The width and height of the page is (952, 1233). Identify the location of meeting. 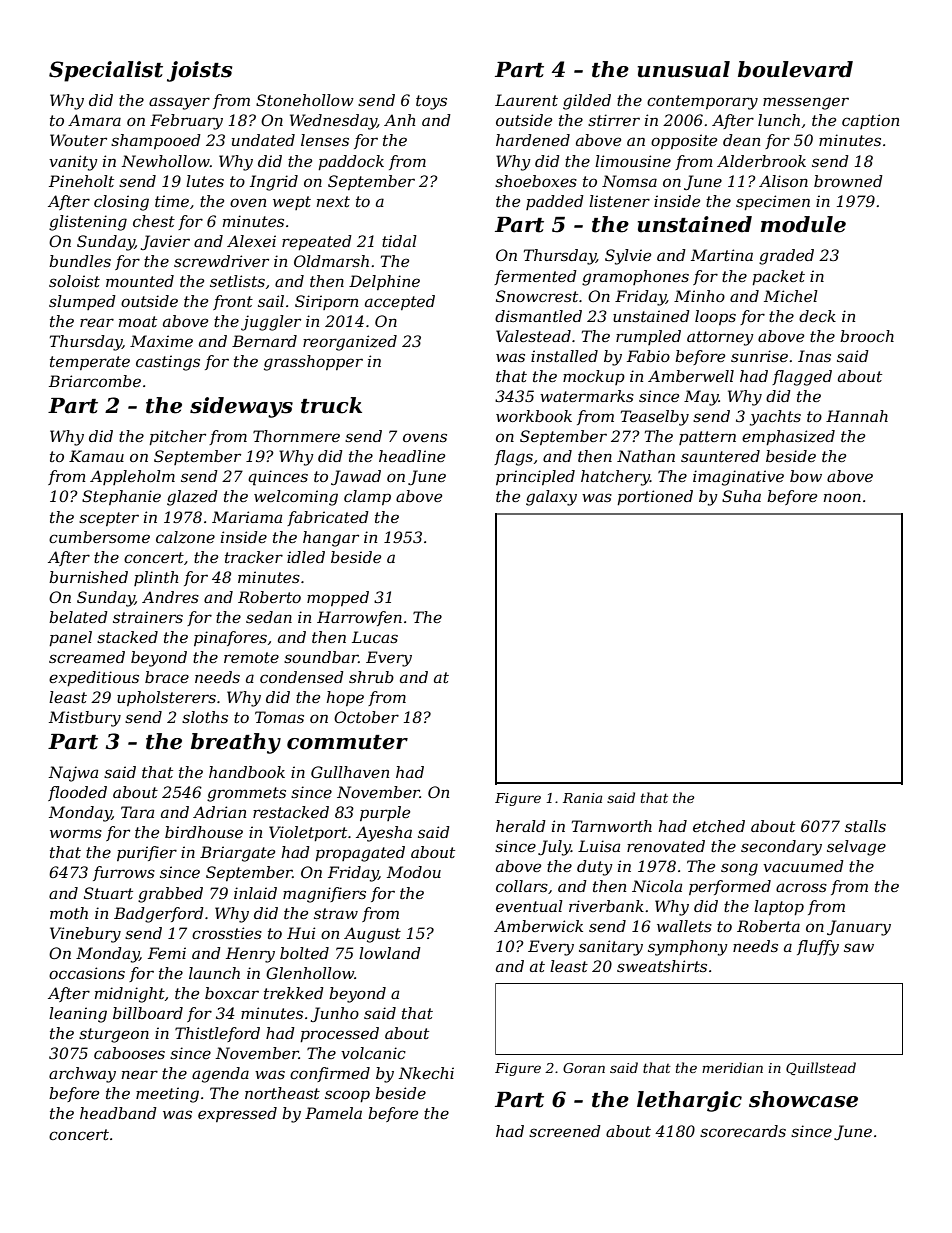
(167, 1095).
